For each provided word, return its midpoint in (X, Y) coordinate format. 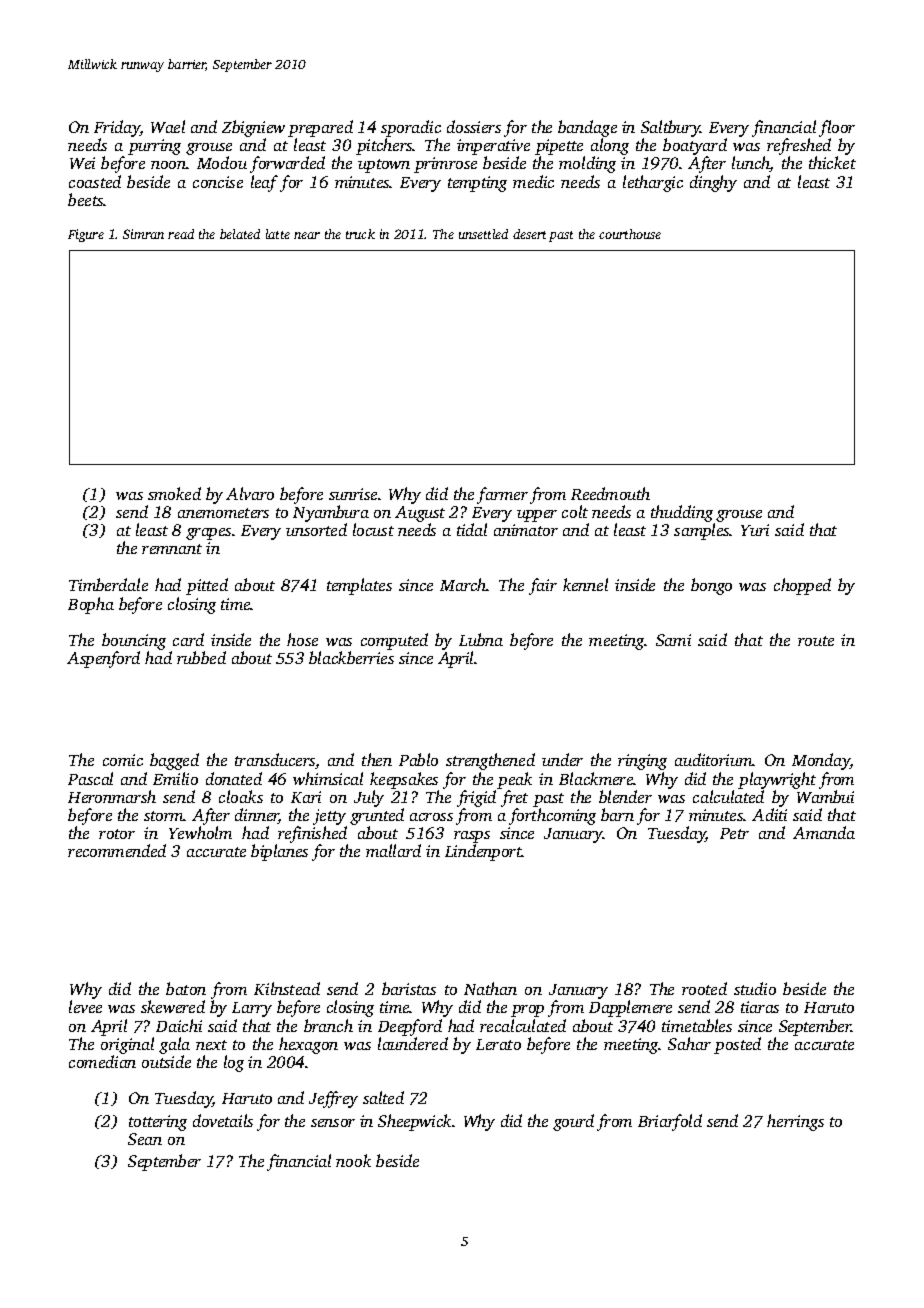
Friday (117, 128)
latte (278, 234)
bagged (174, 761)
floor (837, 128)
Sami (673, 640)
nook (353, 1160)
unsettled (483, 234)
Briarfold (670, 1122)
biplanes (279, 852)
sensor (333, 1123)
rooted (704, 988)
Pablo (418, 759)
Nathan (490, 988)
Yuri (755, 530)
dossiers (474, 126)
